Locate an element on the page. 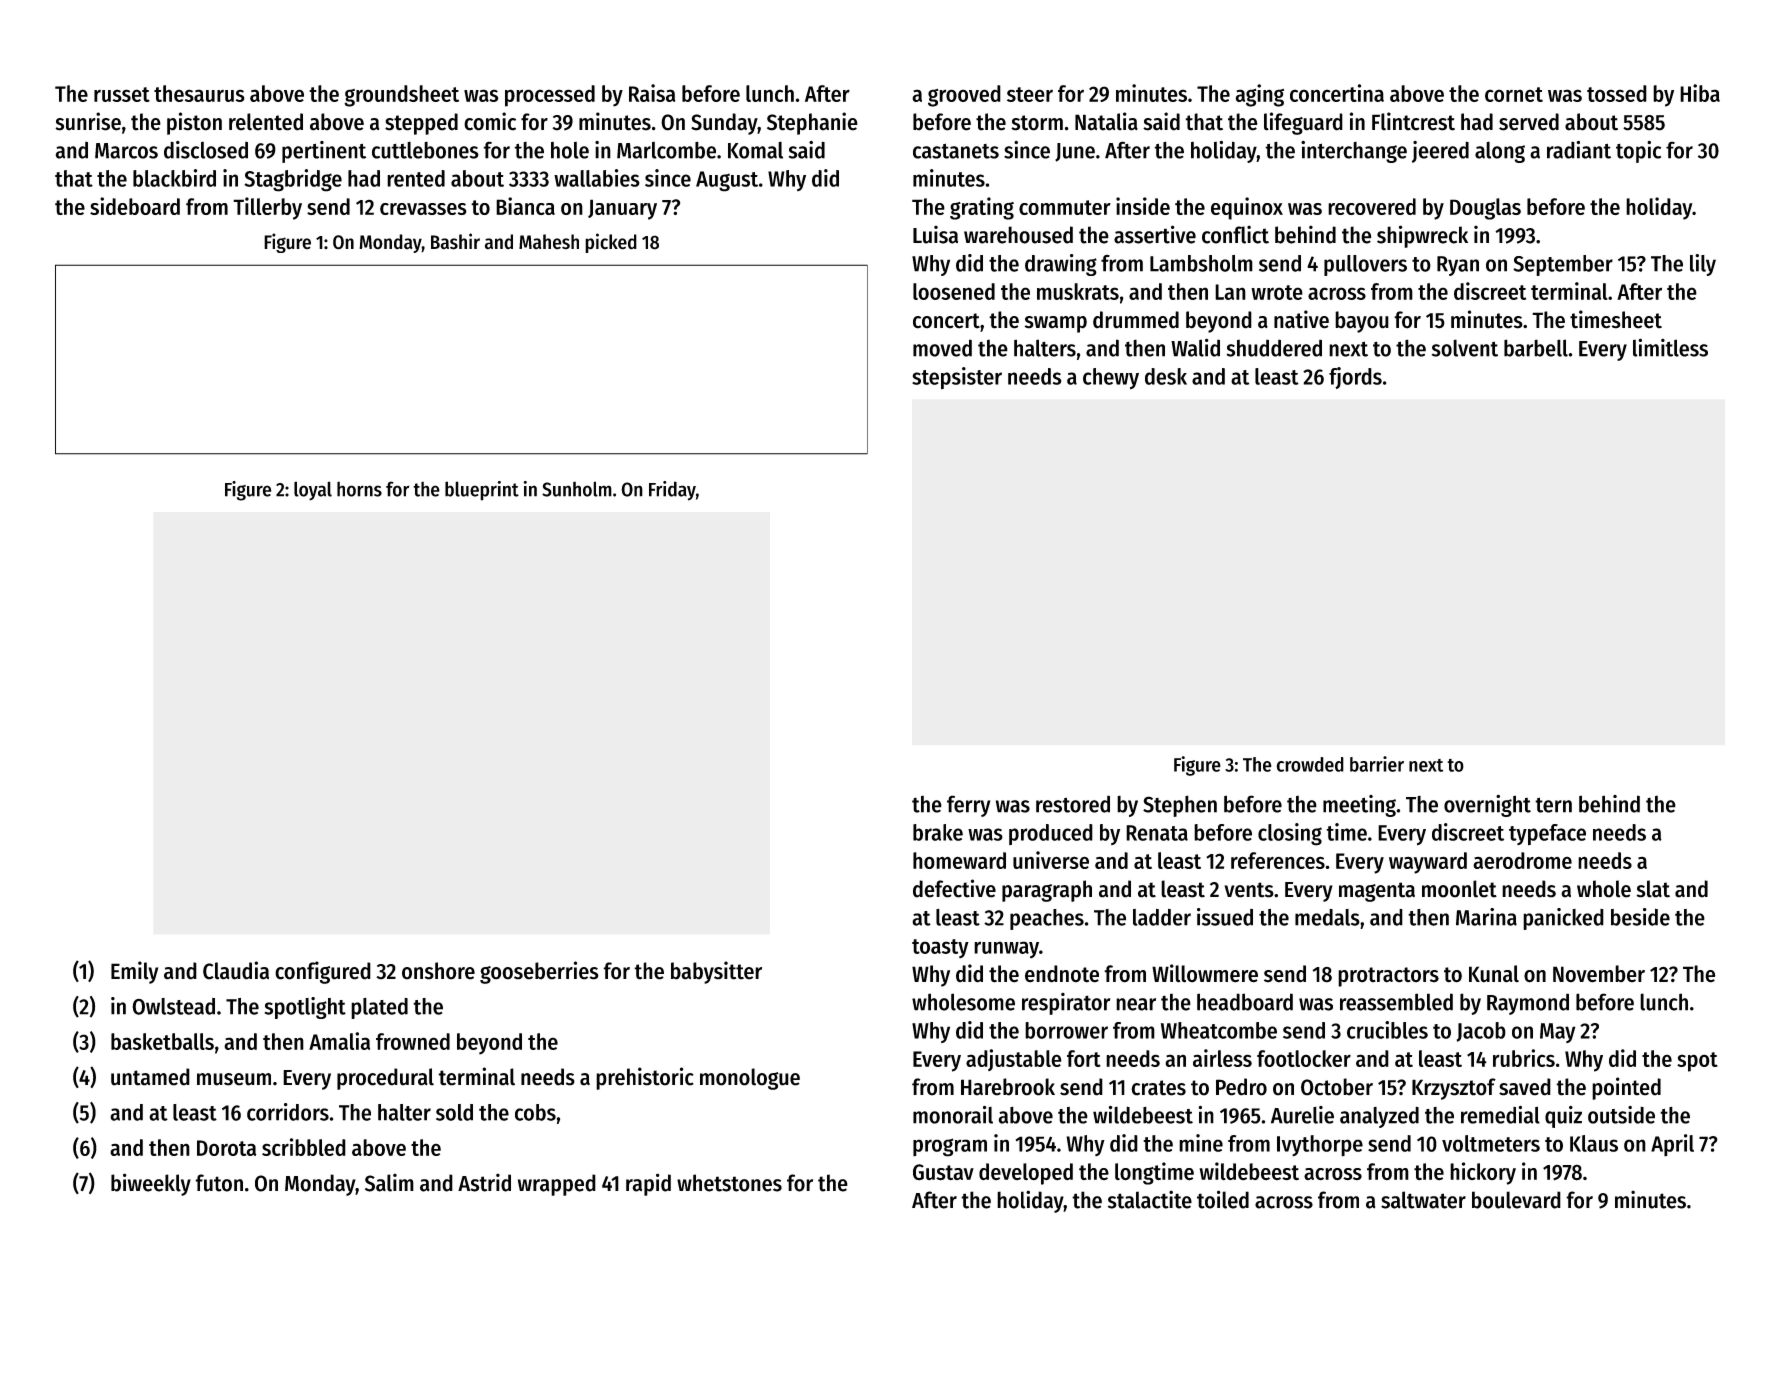 This image has height=1376, width=1780. horns is located at coordinates (359, 489).
